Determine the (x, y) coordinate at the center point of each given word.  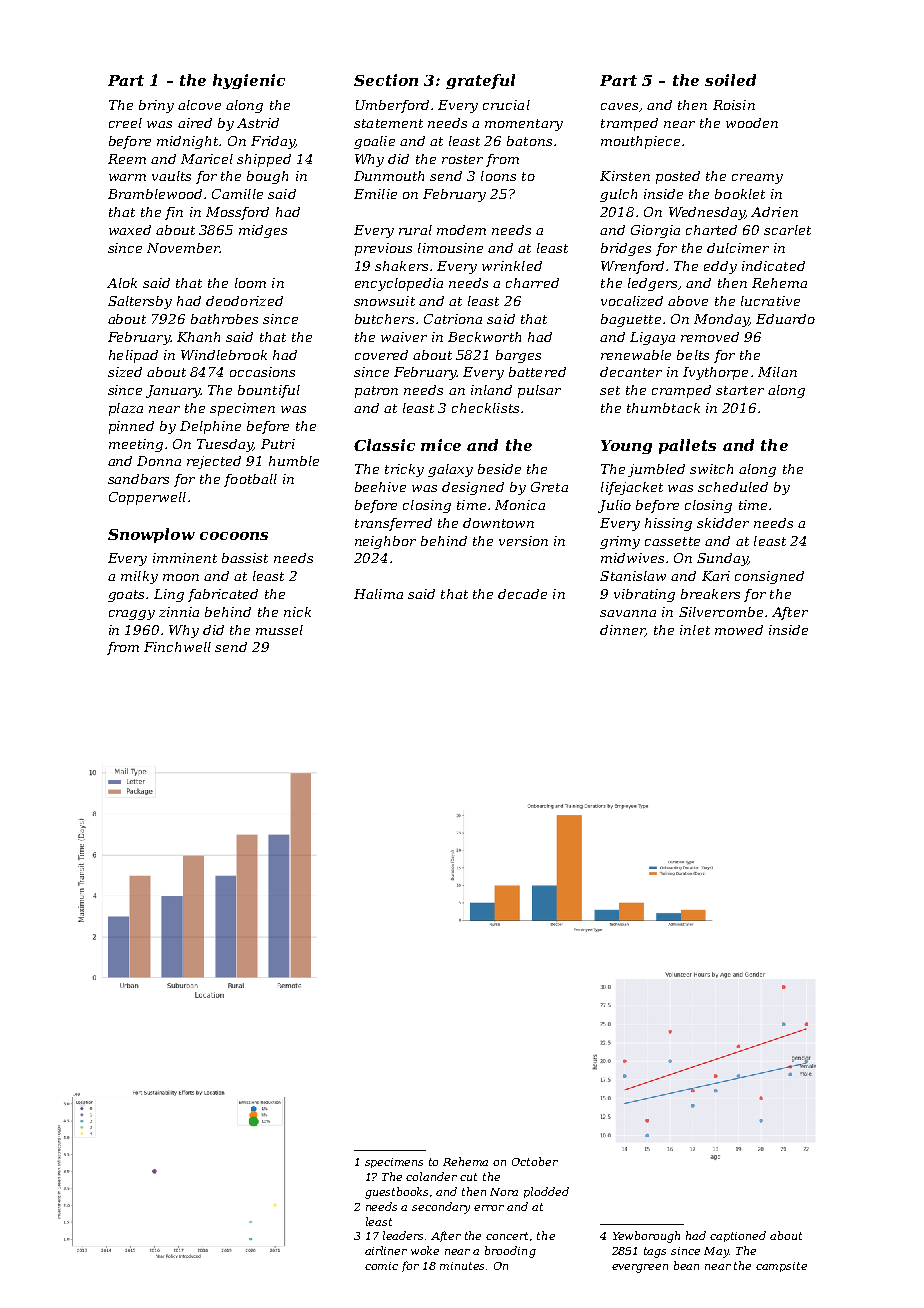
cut (468, 1177)
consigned (769, 577)
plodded (546, 1192)
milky (139, 577)
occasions (262, 372)
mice (441, 445)
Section (386, 80)
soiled (730, 80)
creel (125, 123)
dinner (622, 631)
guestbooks (396, 1193)
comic (381, 1266)
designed (473, 488)
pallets (687, 446)
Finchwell (177, 647)
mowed (739, 630)
